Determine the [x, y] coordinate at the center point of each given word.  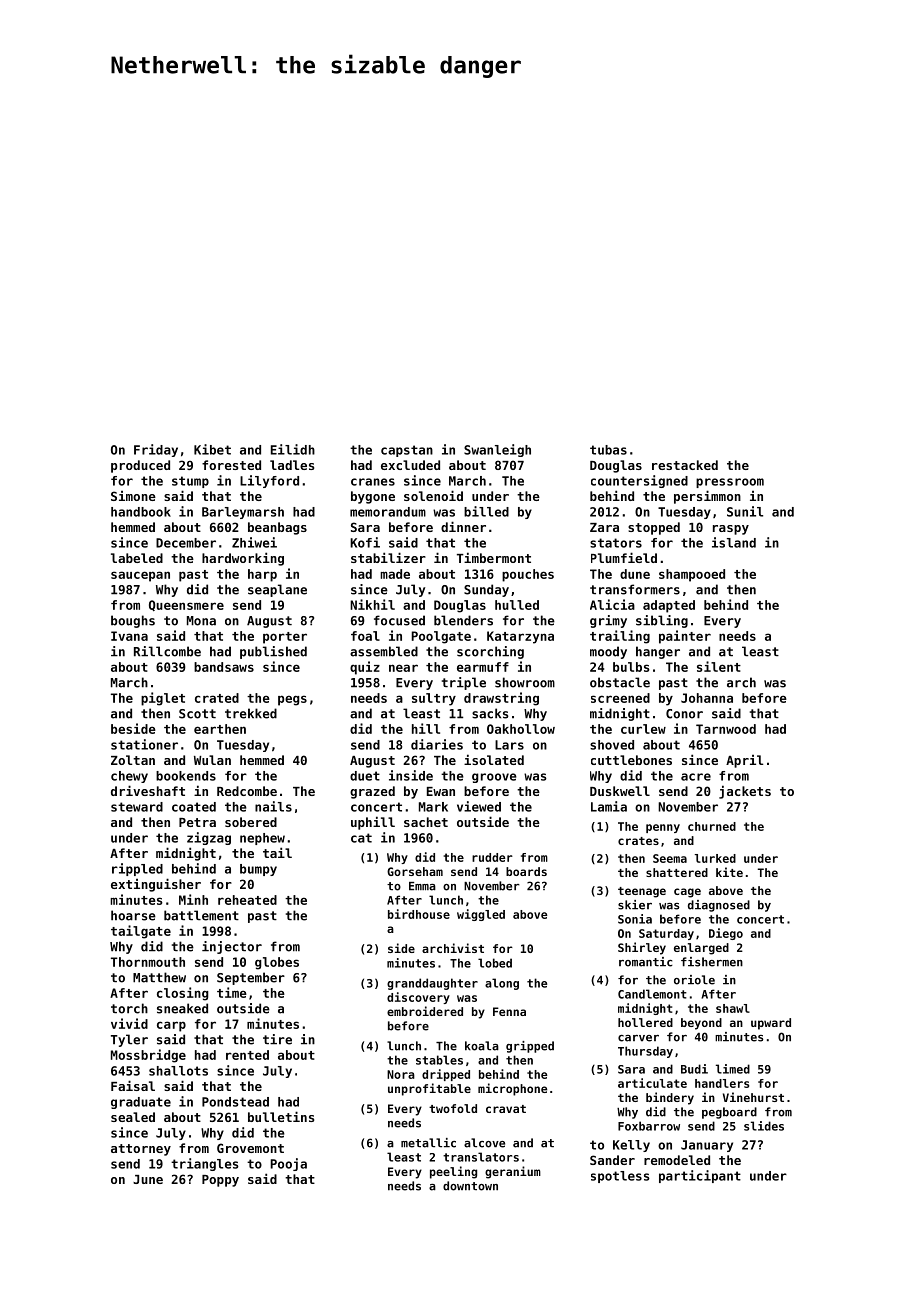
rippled [137, 869]
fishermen [712, 962]
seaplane [277, 590]
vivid [129, 1023]
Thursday [645, 1052]
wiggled [481, 915]
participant [700, 1176]
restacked [685, 465]
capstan [407, 451]
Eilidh [293, 449]
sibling [662, 621]
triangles [205, 1164]
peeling [453, 1172]
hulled [517, 605]
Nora [401, 1074]
